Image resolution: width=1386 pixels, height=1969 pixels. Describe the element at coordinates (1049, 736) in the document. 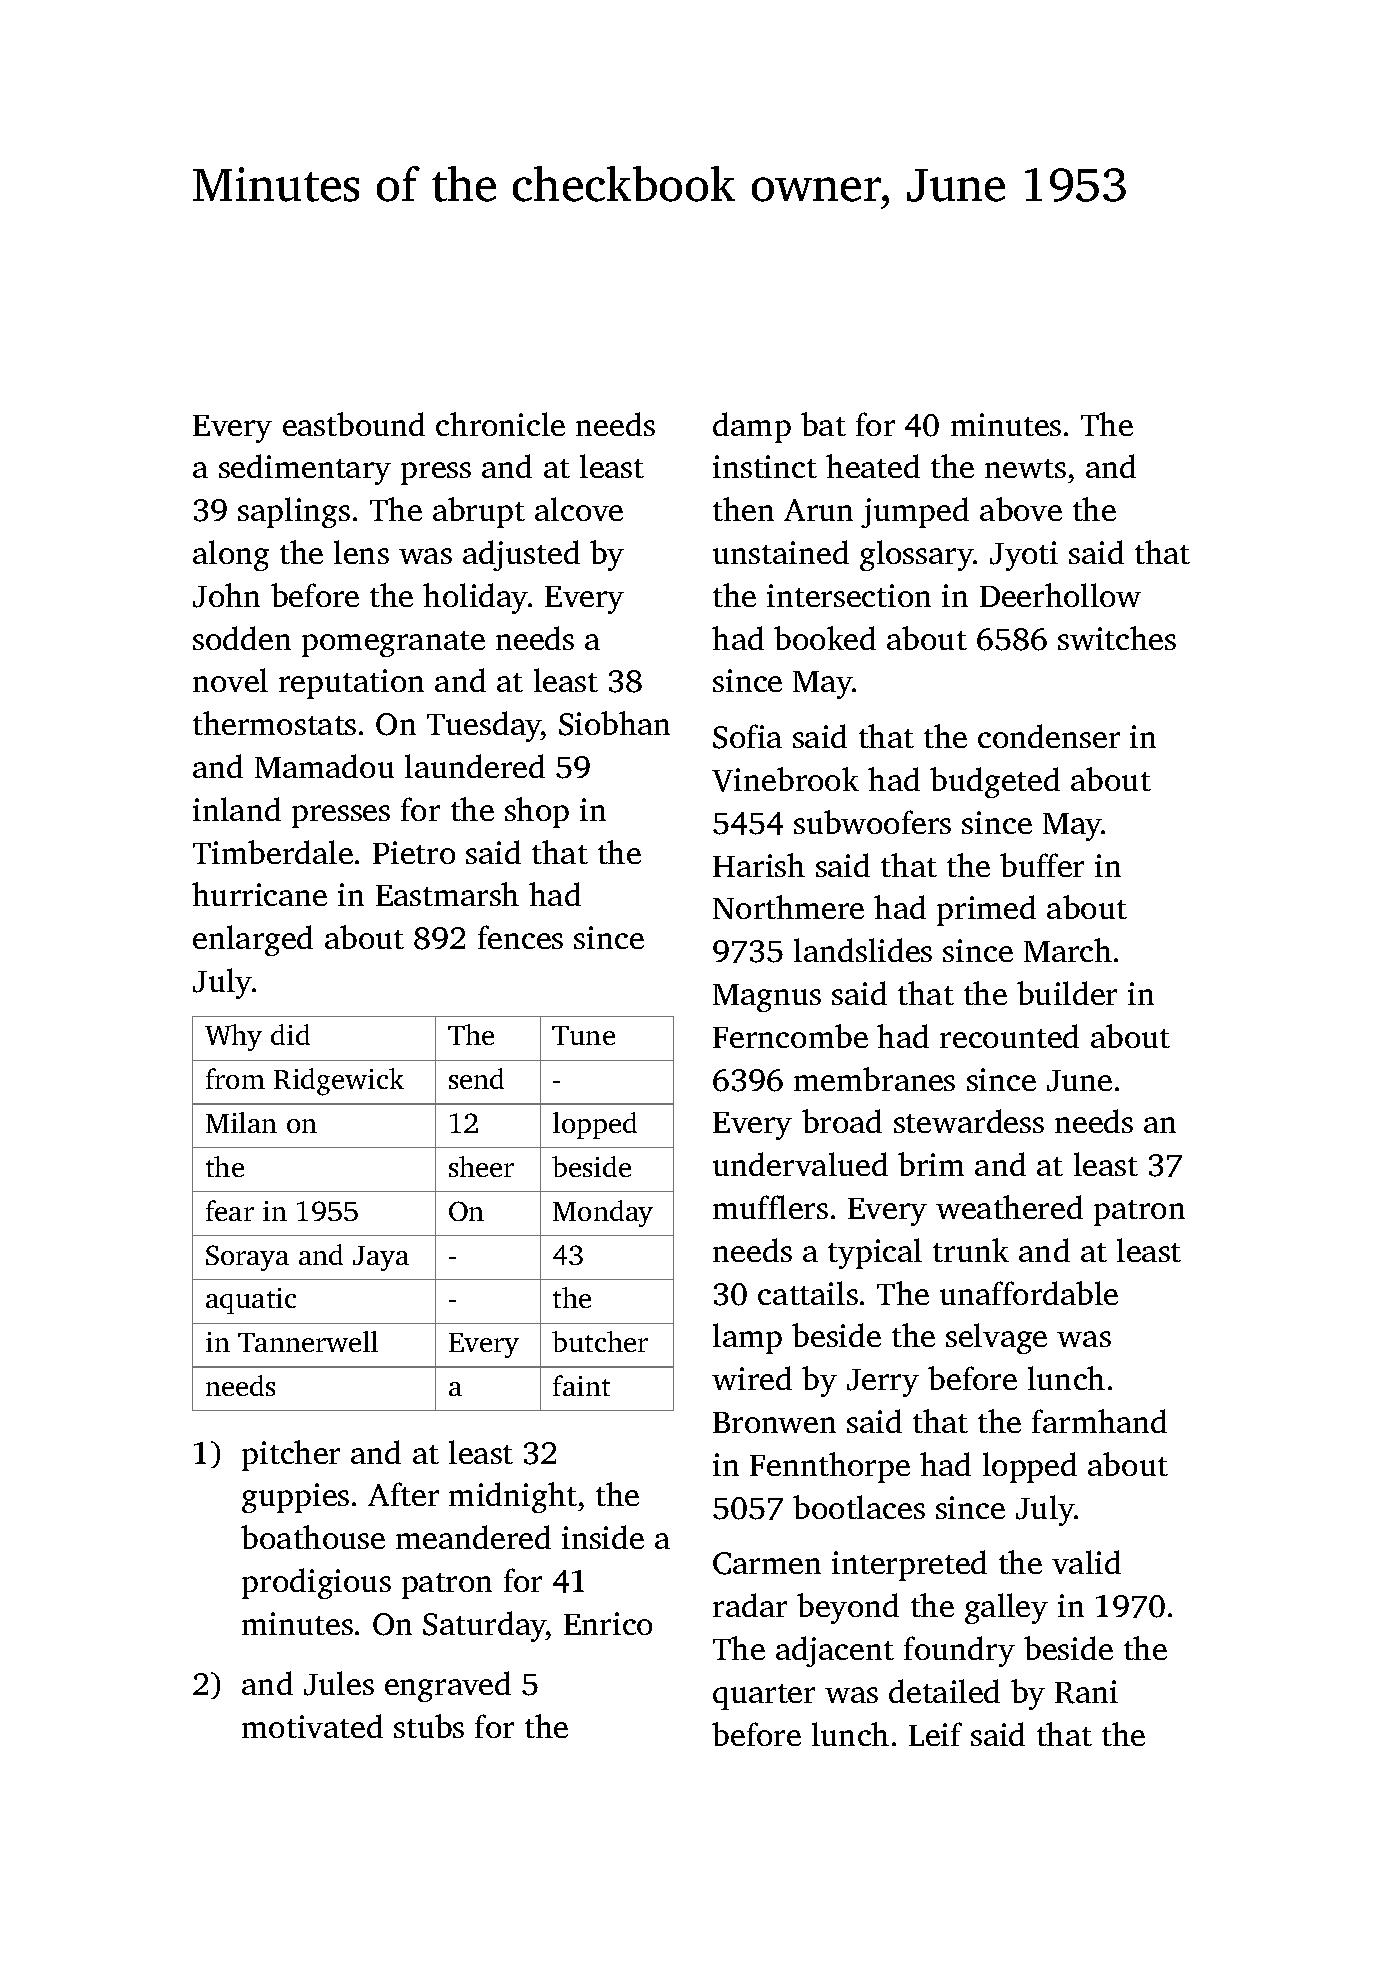

I see `condenser` at that location.
